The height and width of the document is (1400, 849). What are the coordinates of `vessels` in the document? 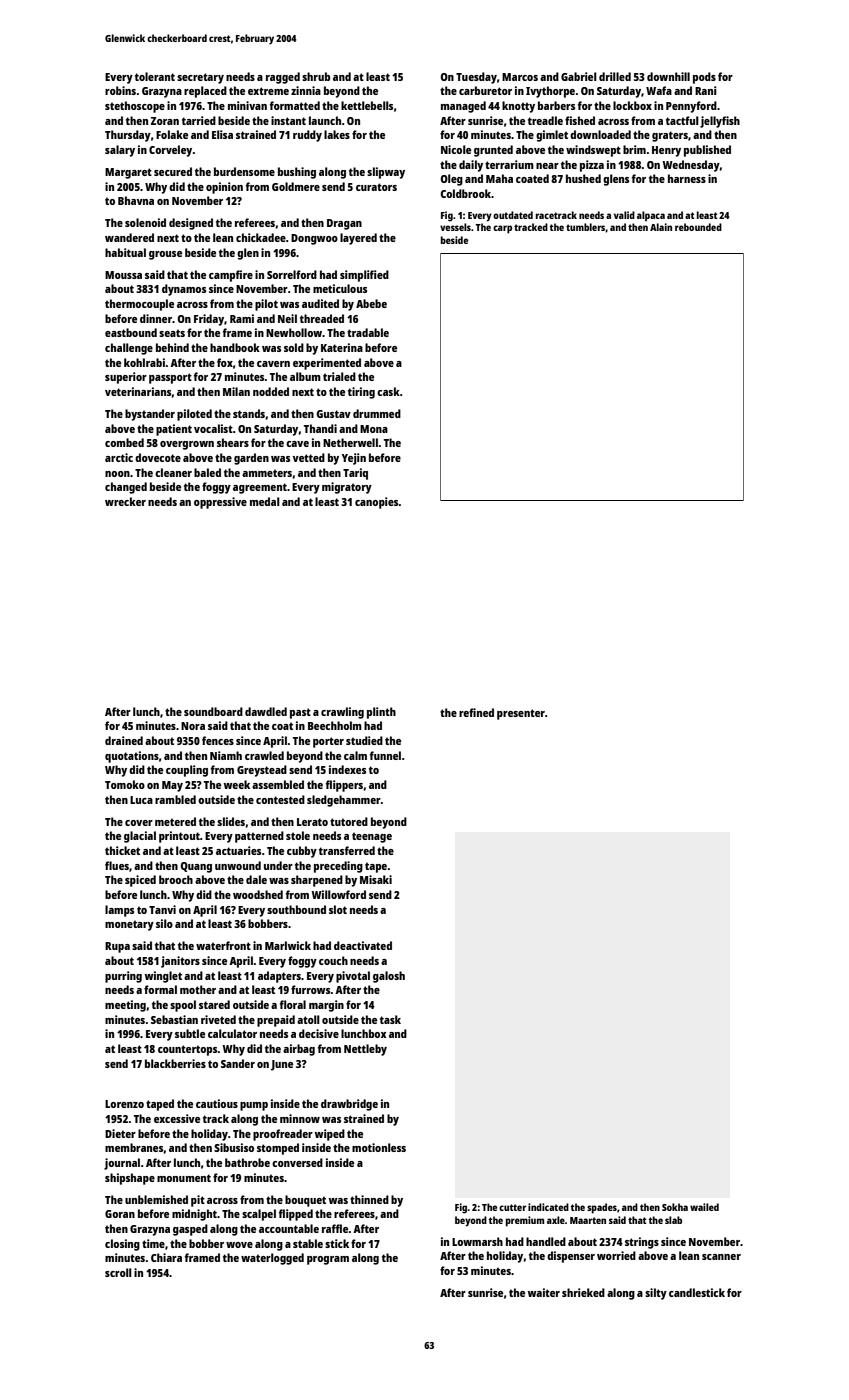 It's located at (455, 227).
